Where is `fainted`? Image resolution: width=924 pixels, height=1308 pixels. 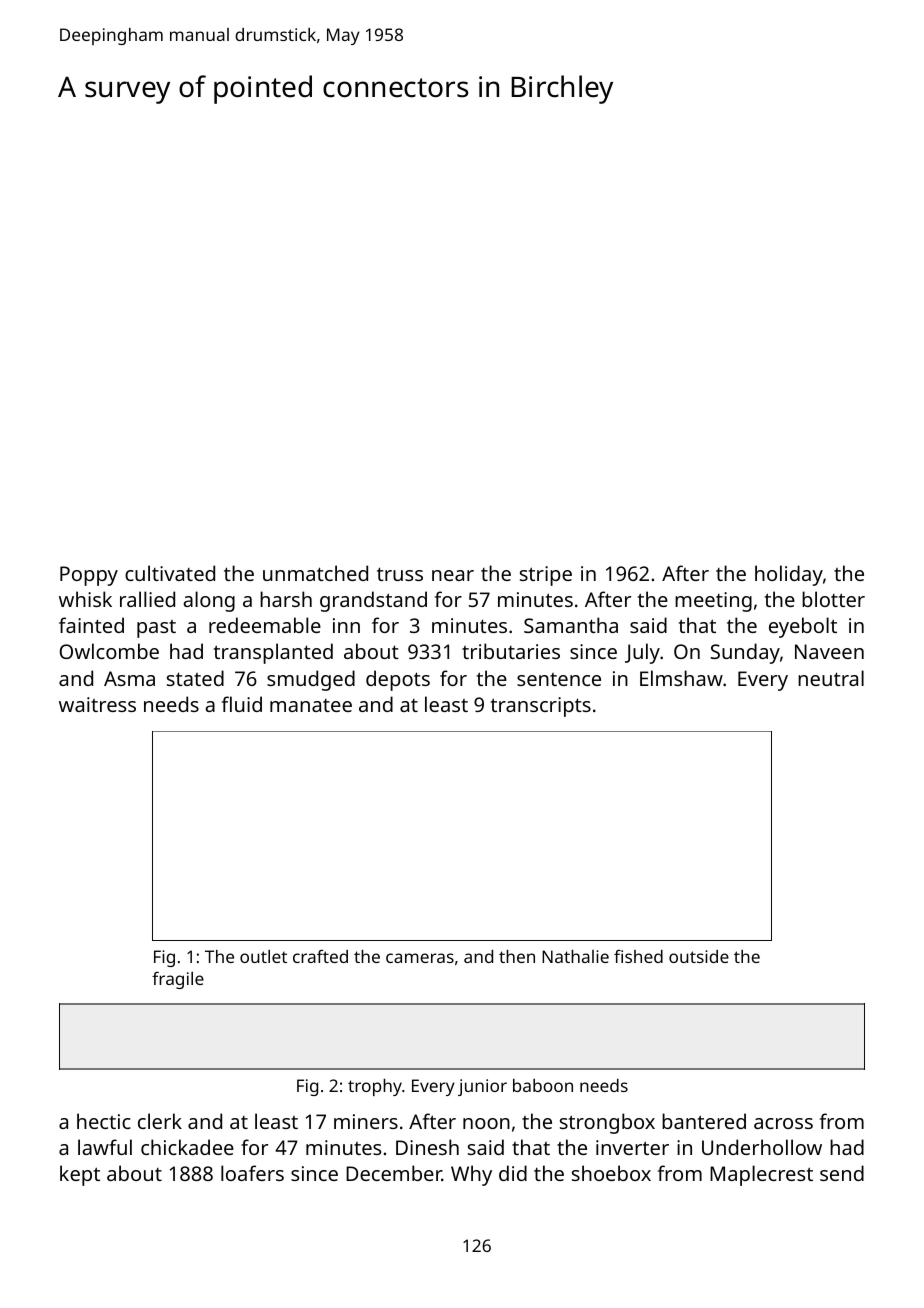 fainted is located at coordinates (91, 625).
